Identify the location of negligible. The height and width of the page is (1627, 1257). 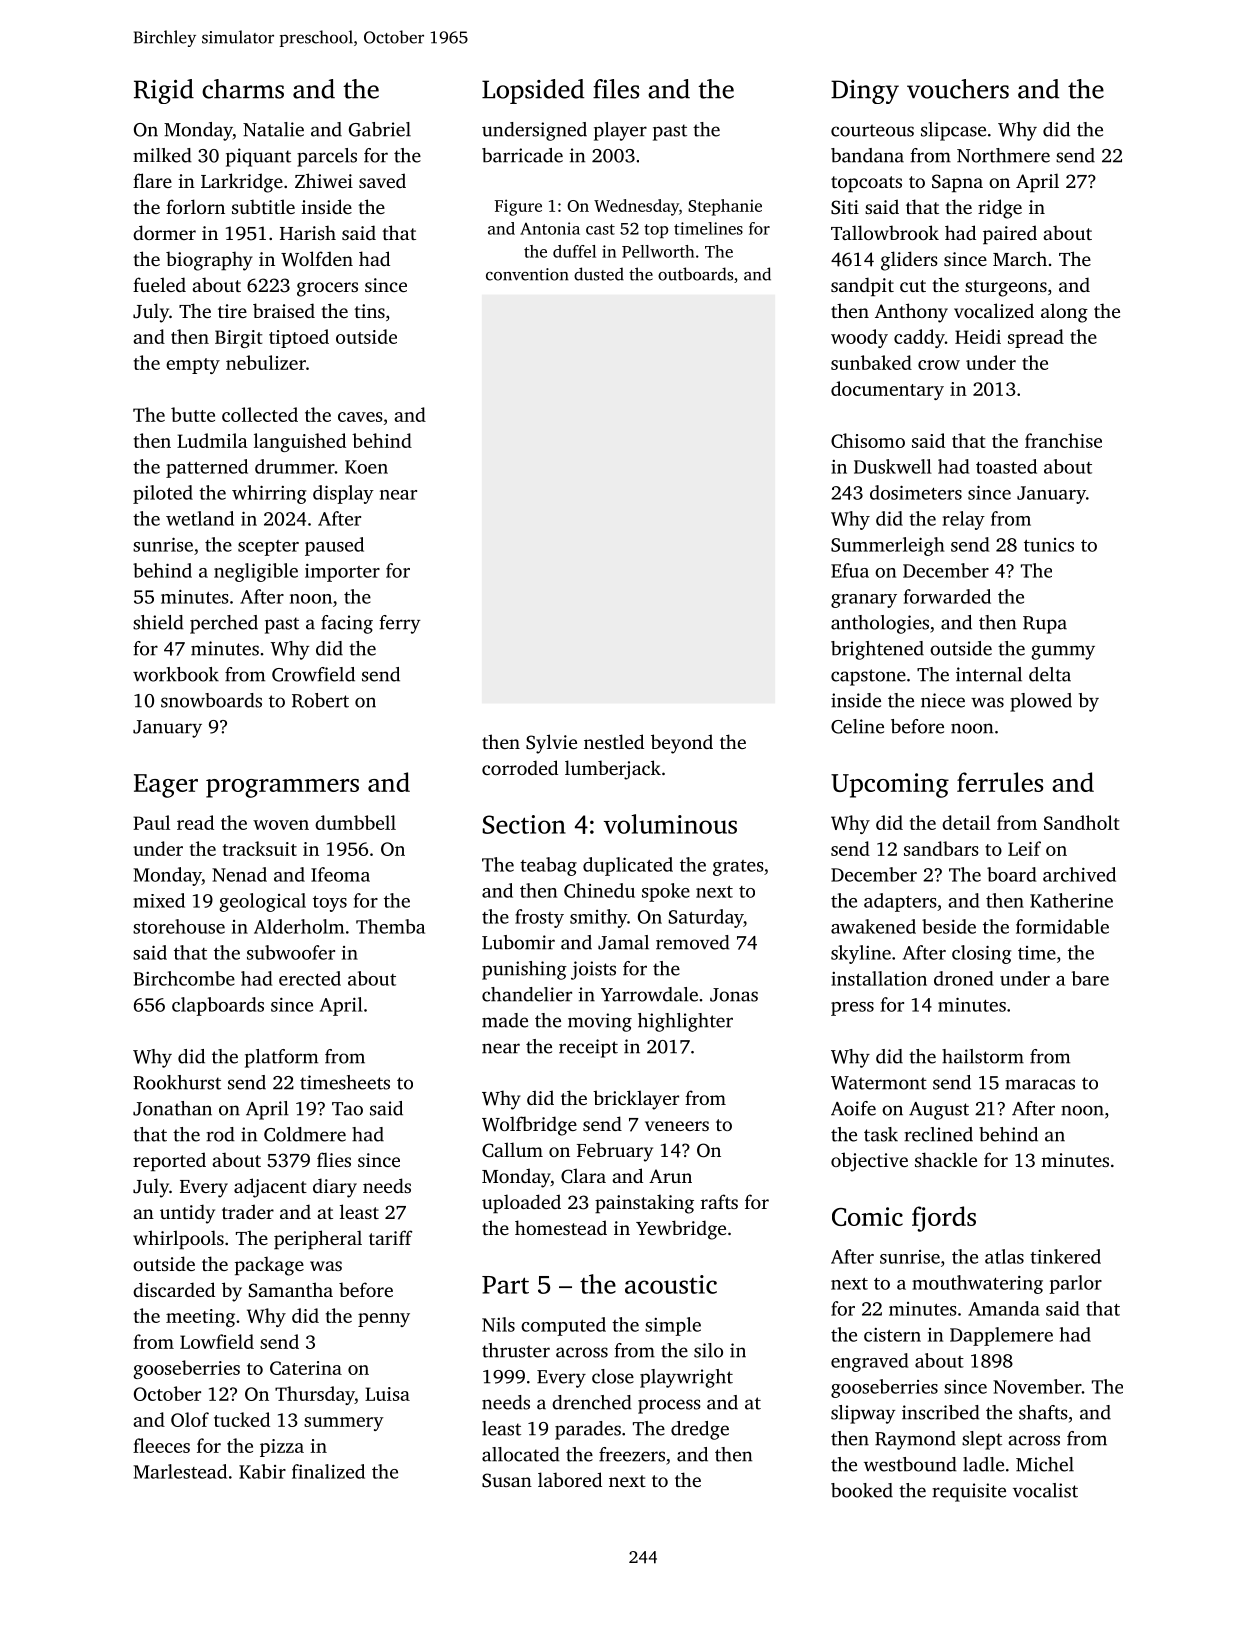
(256, 572).
